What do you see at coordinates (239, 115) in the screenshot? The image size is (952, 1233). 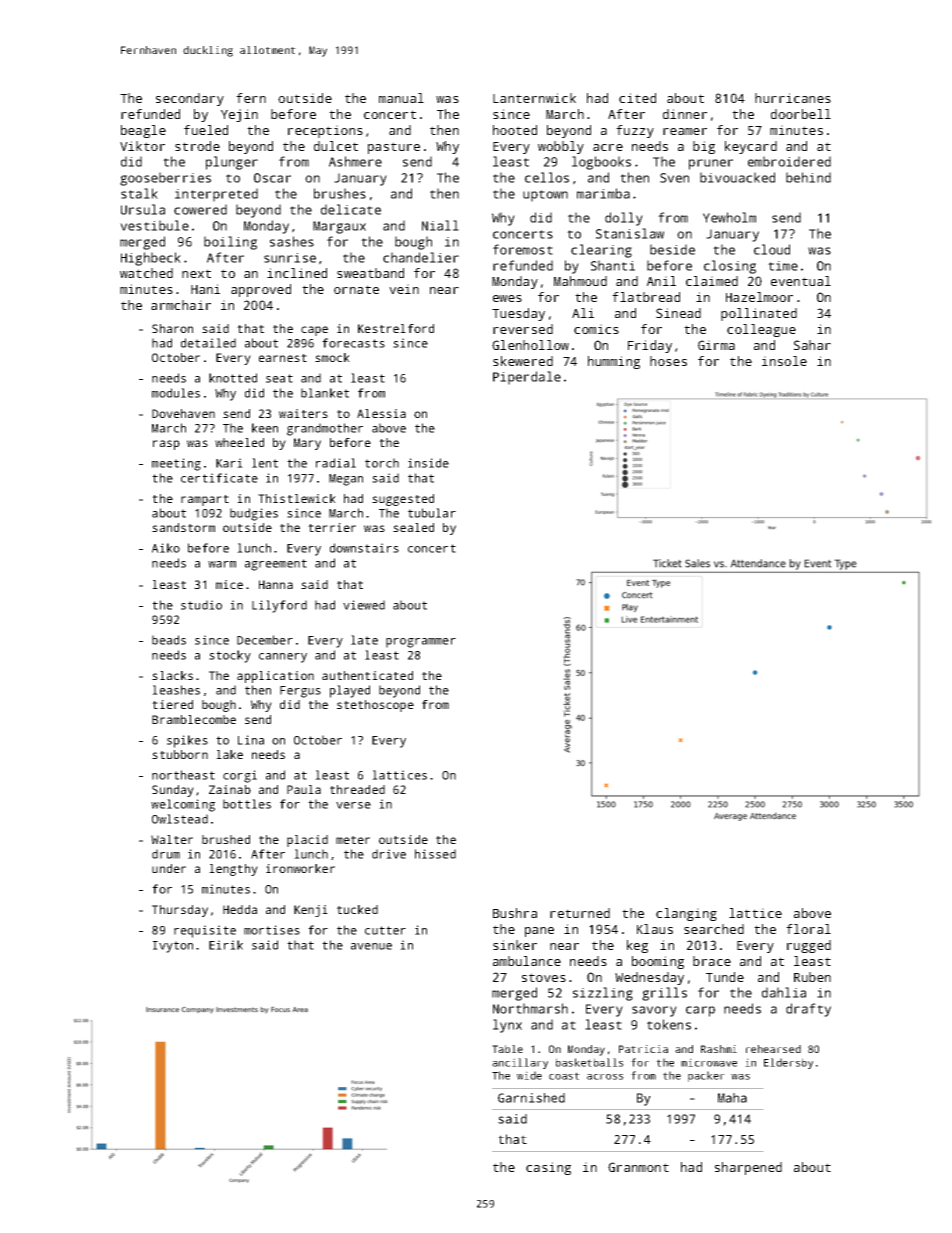 I see `Yejin` at bounding box center [239, 115].
